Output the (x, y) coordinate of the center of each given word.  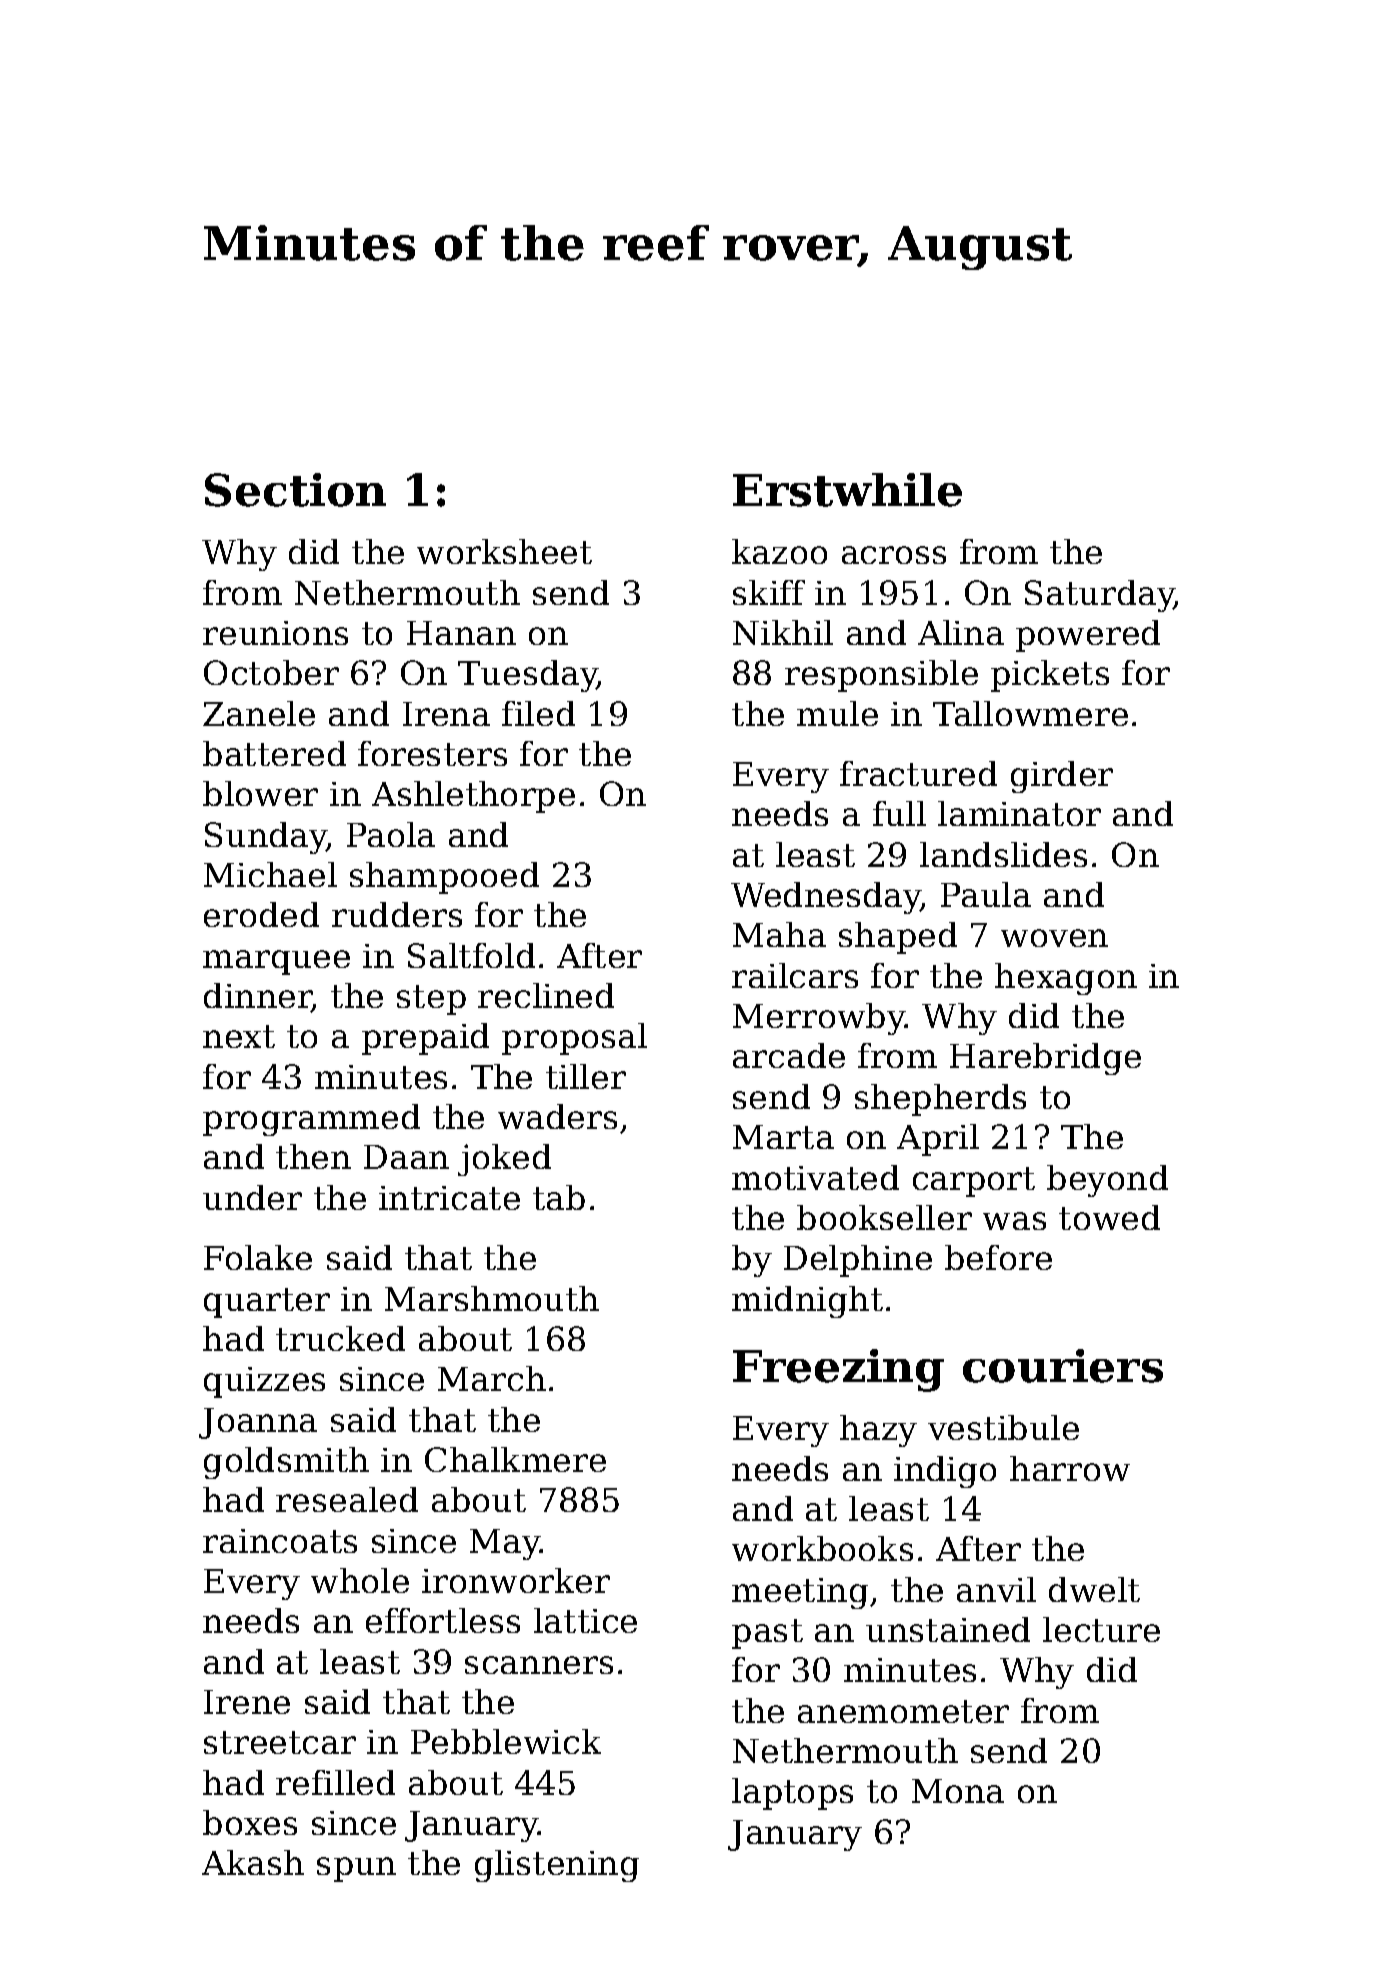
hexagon (1066, 979)
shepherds (940, 1100)
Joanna (258, 1423)
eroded (261, 914)
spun (356, 1869)
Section (295, 490)
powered (1088, 636)
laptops (792, 1794)
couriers (1063, 1366)
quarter (267, 1303)
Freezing (838, 1370)
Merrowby (819, 1019)
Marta (783, 1137)
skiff (769, 592)
